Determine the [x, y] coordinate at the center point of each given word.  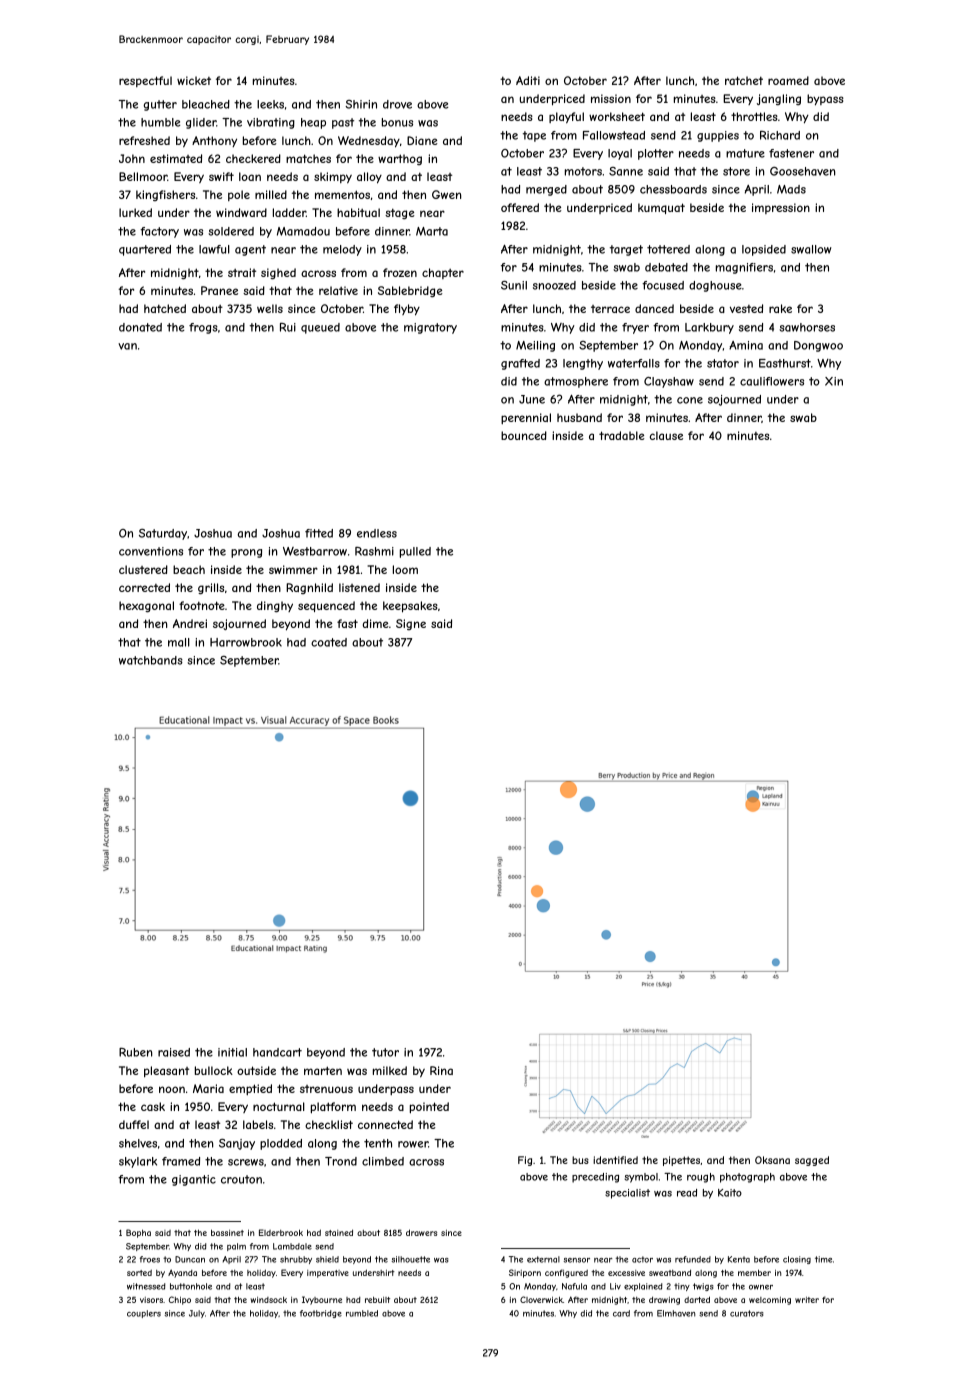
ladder [289, 212]
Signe [411, 624]
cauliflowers [772, 381]
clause [666, 435]
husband [579, 417]
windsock [269, 1300]
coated [329, 642]
